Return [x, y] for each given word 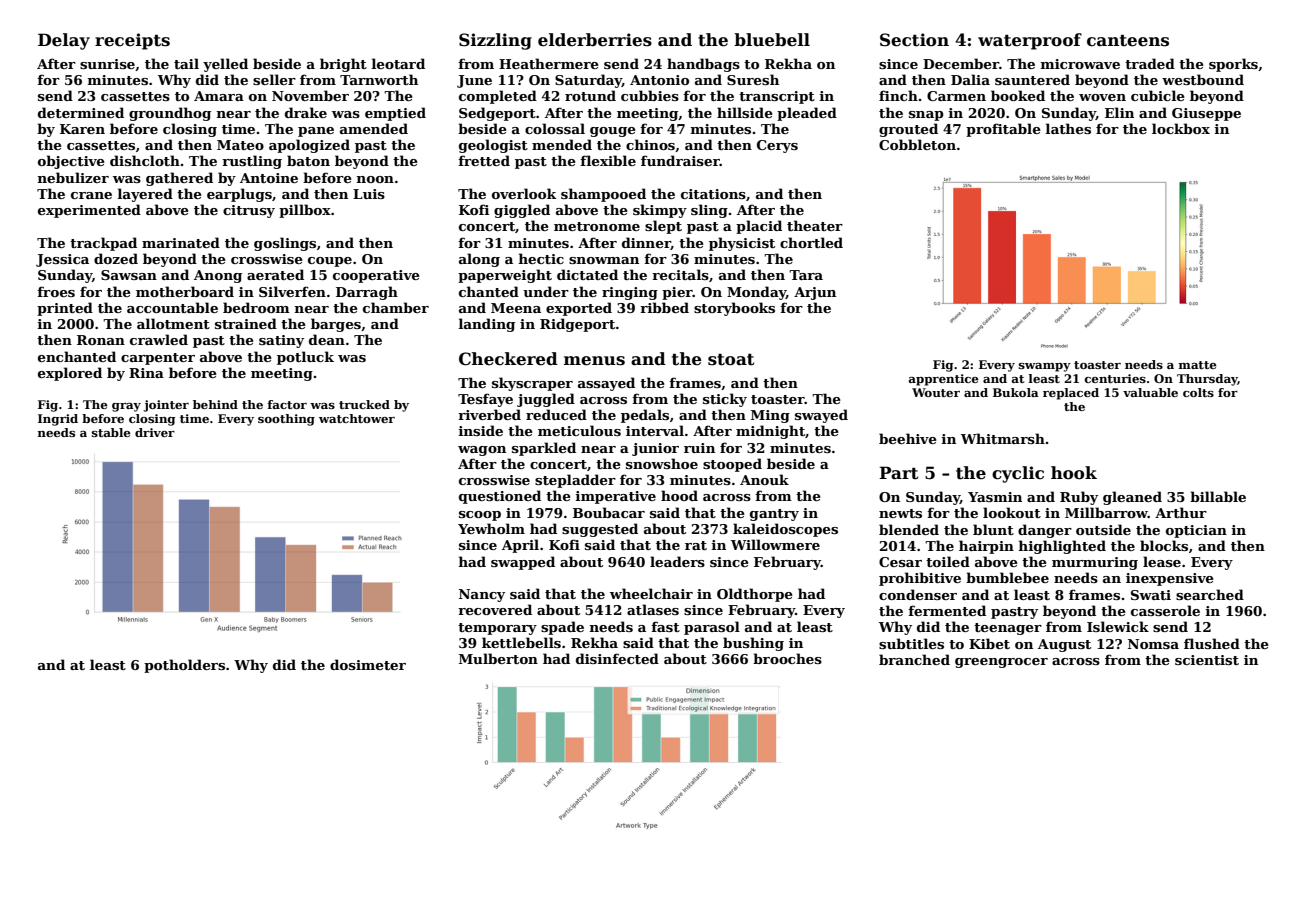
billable [1218, 496]
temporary [497, 629]
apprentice [943, 380]
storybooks [734, 309]
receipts [132, 41]
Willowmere [775, 544]
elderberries [595, 40]
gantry [774, 515]
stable [111, 432]
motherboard [185, 291]
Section [914, 40]
